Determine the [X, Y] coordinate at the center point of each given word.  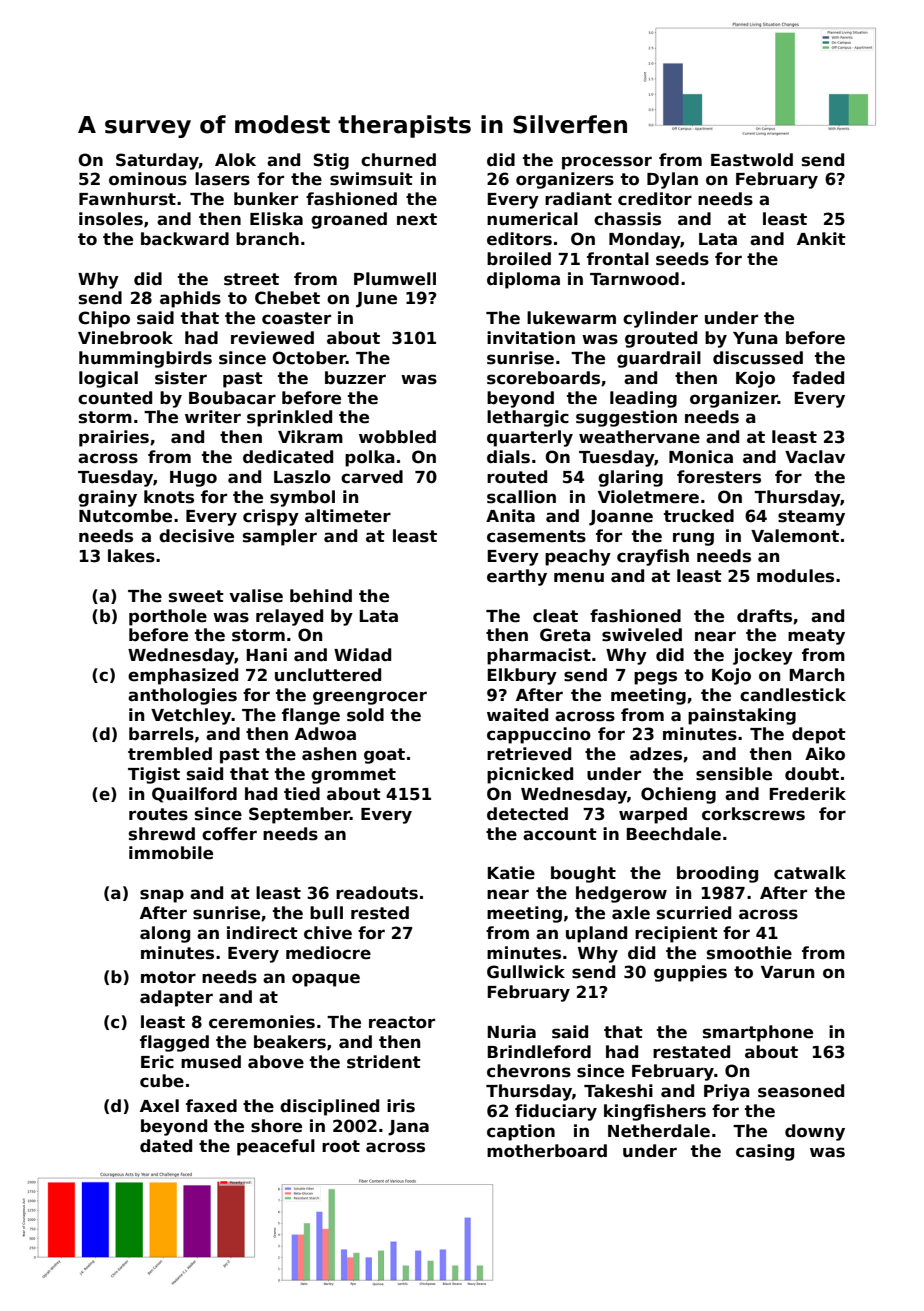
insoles [111, 219]
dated [166, 1146]
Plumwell [395, 279]
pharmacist [539, 656]
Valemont [795, 536]
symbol [302, 498]
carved [372, 477]
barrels [161, 734]
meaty [816, 637]
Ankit [821, 238]
